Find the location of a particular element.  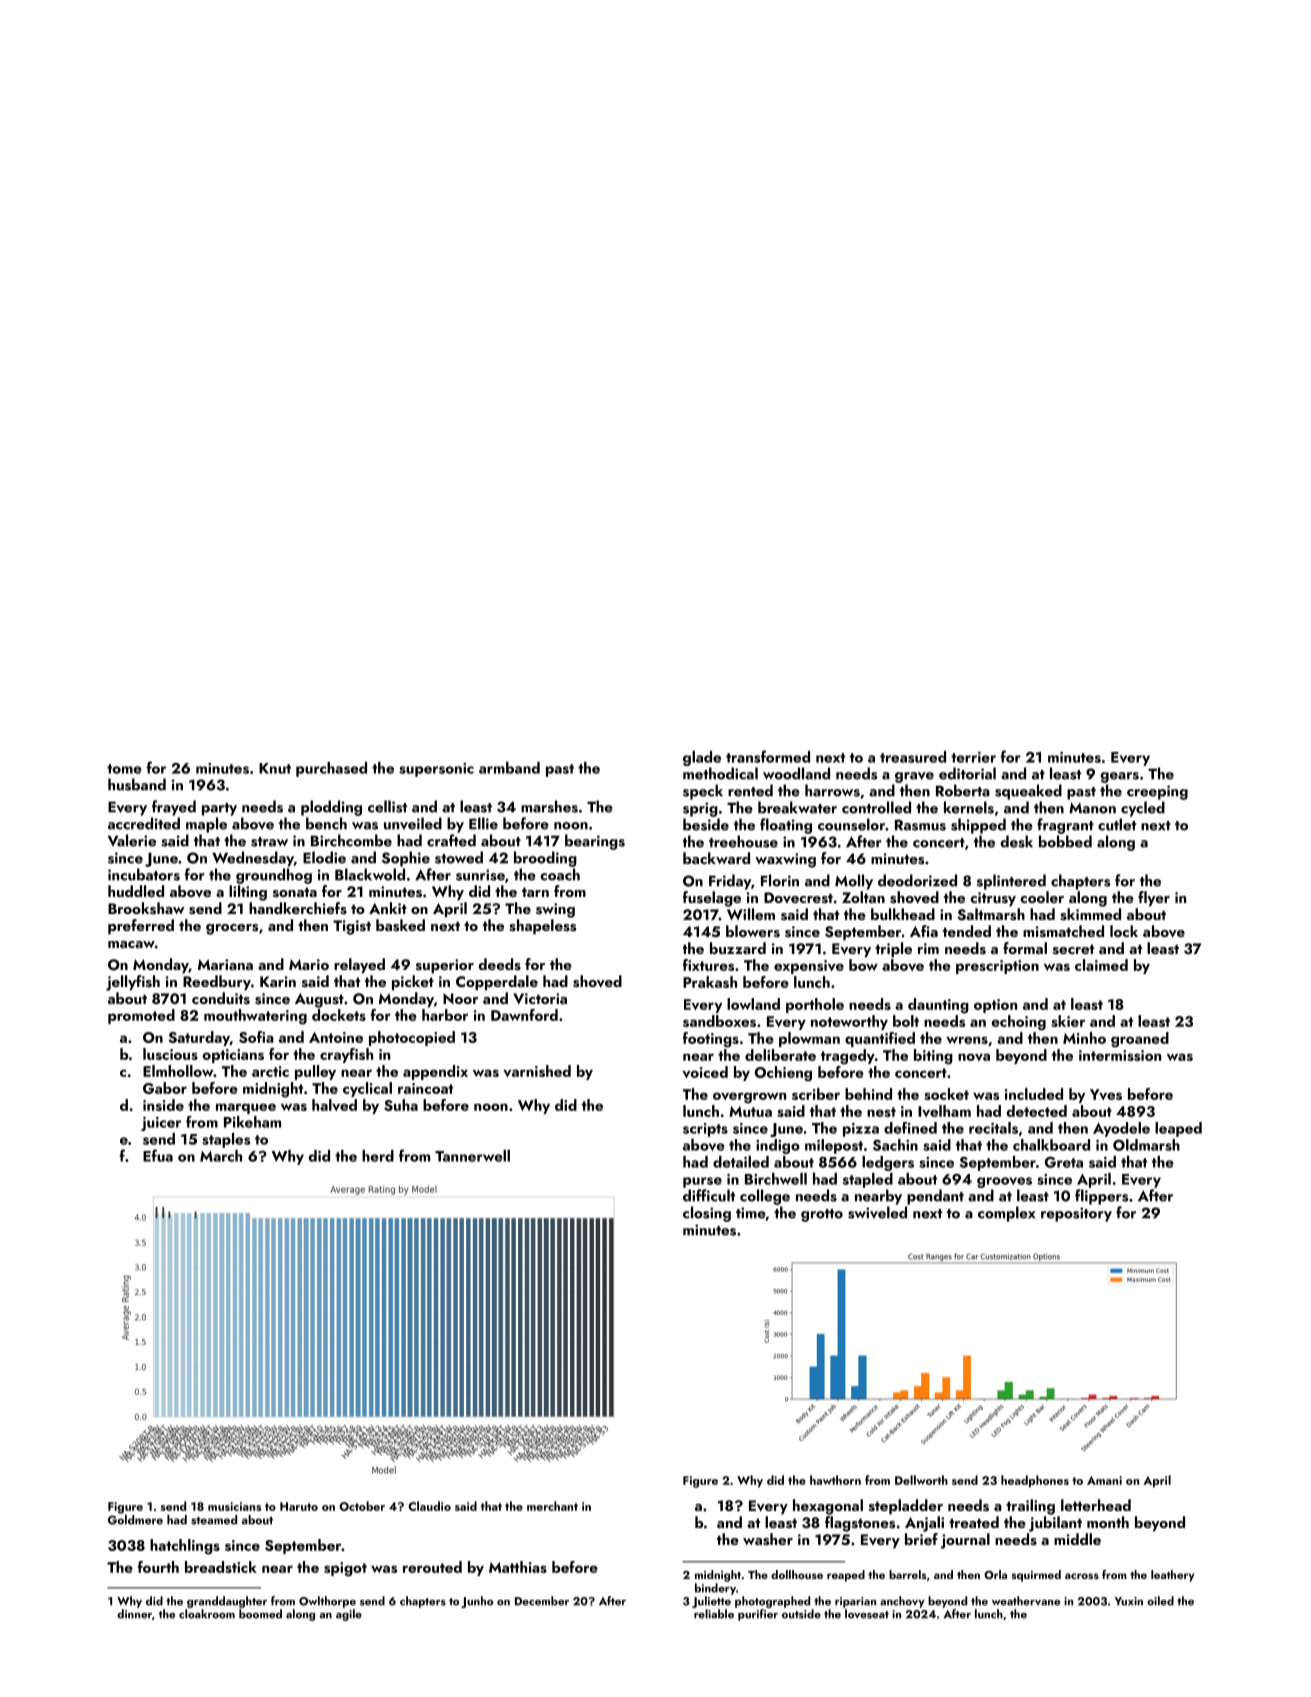

shipped is located at coordinates (978, 826).
